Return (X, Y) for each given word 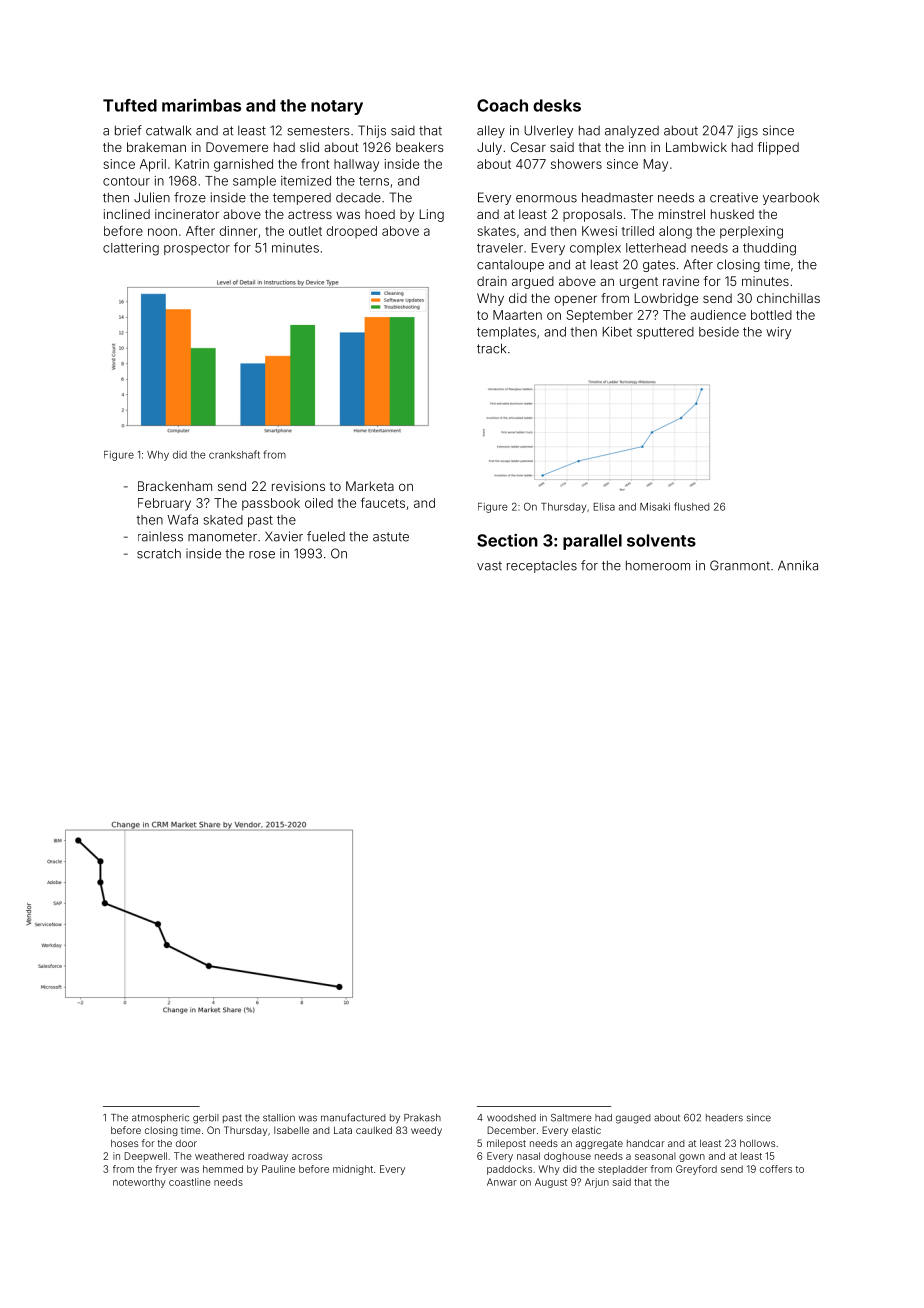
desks (557, 105)
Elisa (604, 507)
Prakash (422, 1118)
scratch (159, 553)
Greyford (696, 1170)
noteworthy (139, 1183)
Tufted (130, 105)
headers (724, 1118)
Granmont (740, 565)
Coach (502, 105)
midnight (353, 1170)
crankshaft (234, 454)
